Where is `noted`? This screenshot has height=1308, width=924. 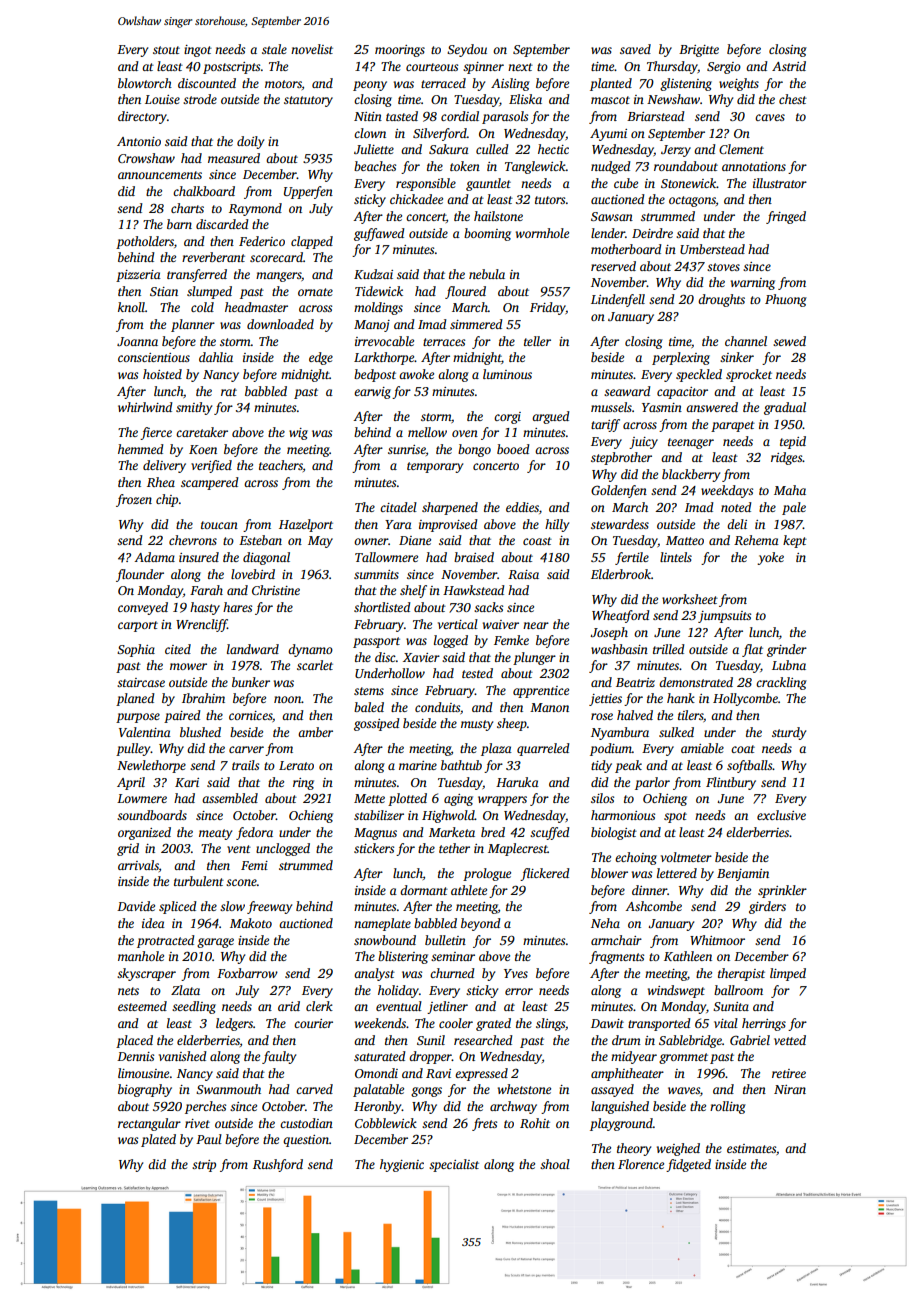
noted is located at coordinates (736, 507).
